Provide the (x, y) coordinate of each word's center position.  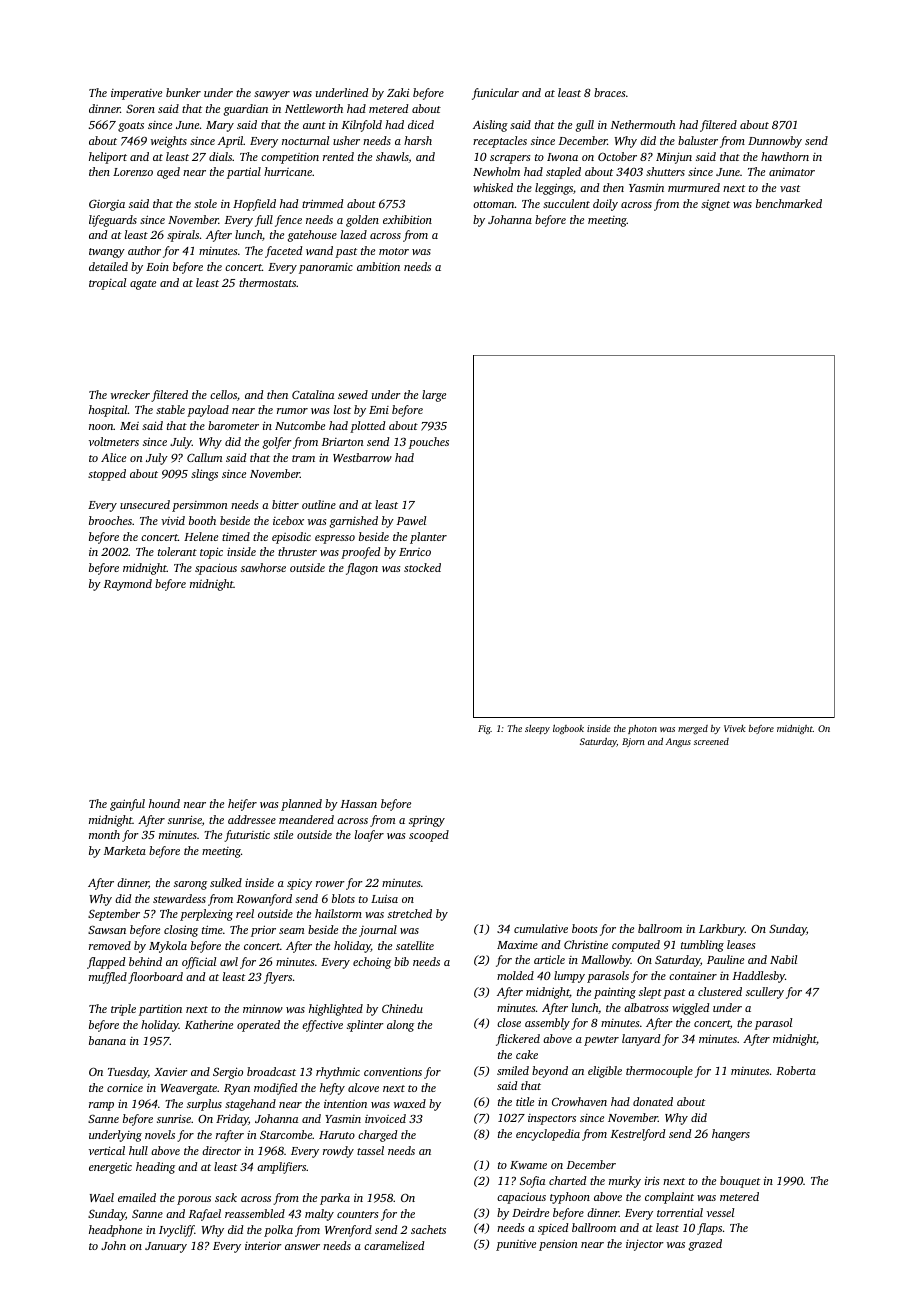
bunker (183, 92)
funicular (495, 94)
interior (263, 1245)
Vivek (735, 728)
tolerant (177, 551)
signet (715, 205)
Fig (484, 729)
